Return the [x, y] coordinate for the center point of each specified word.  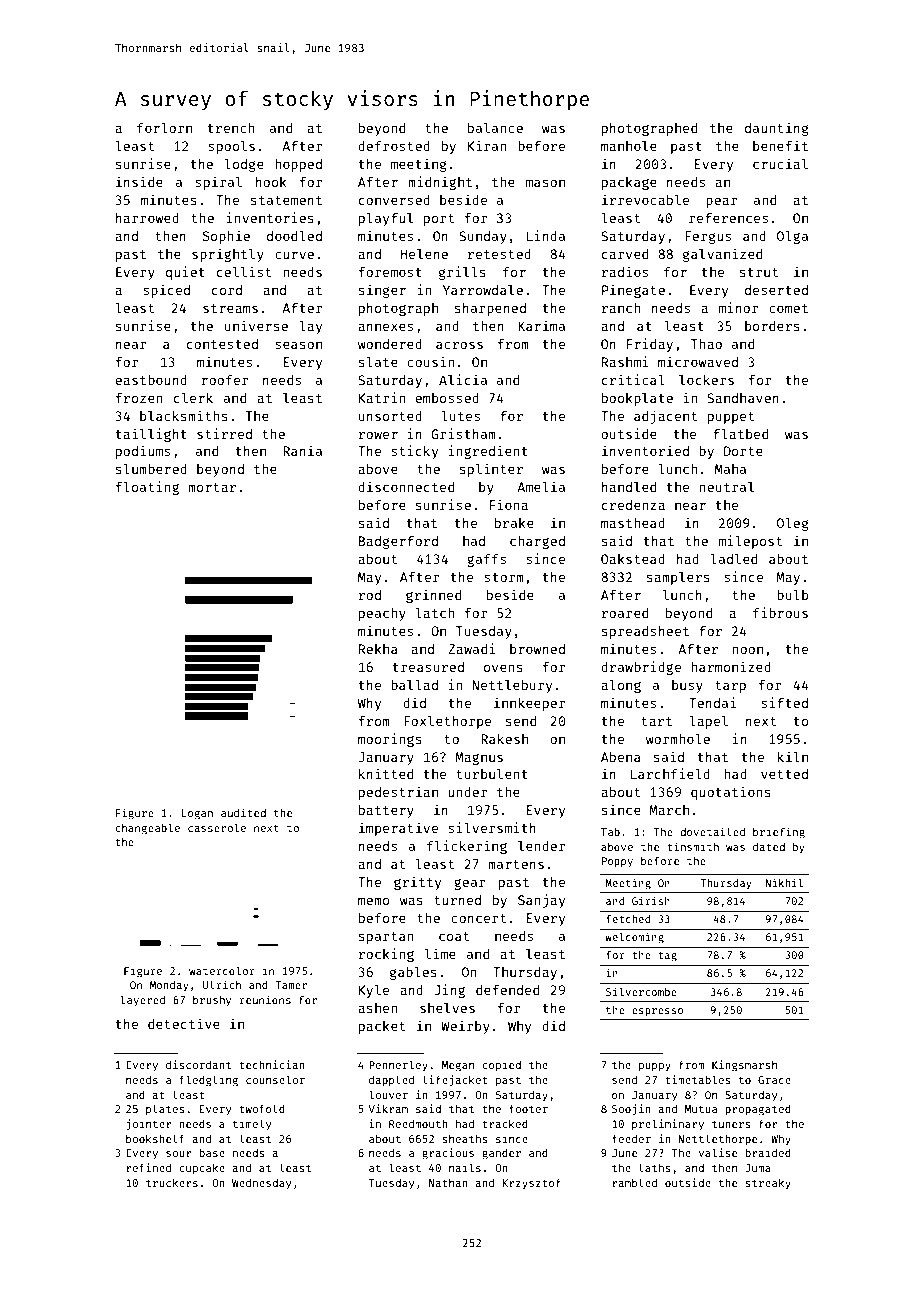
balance [495, 127]
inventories [270, 217]
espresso [657, 1012]
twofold [262, 1108]
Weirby [465, 1027]
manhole [629, 145]
